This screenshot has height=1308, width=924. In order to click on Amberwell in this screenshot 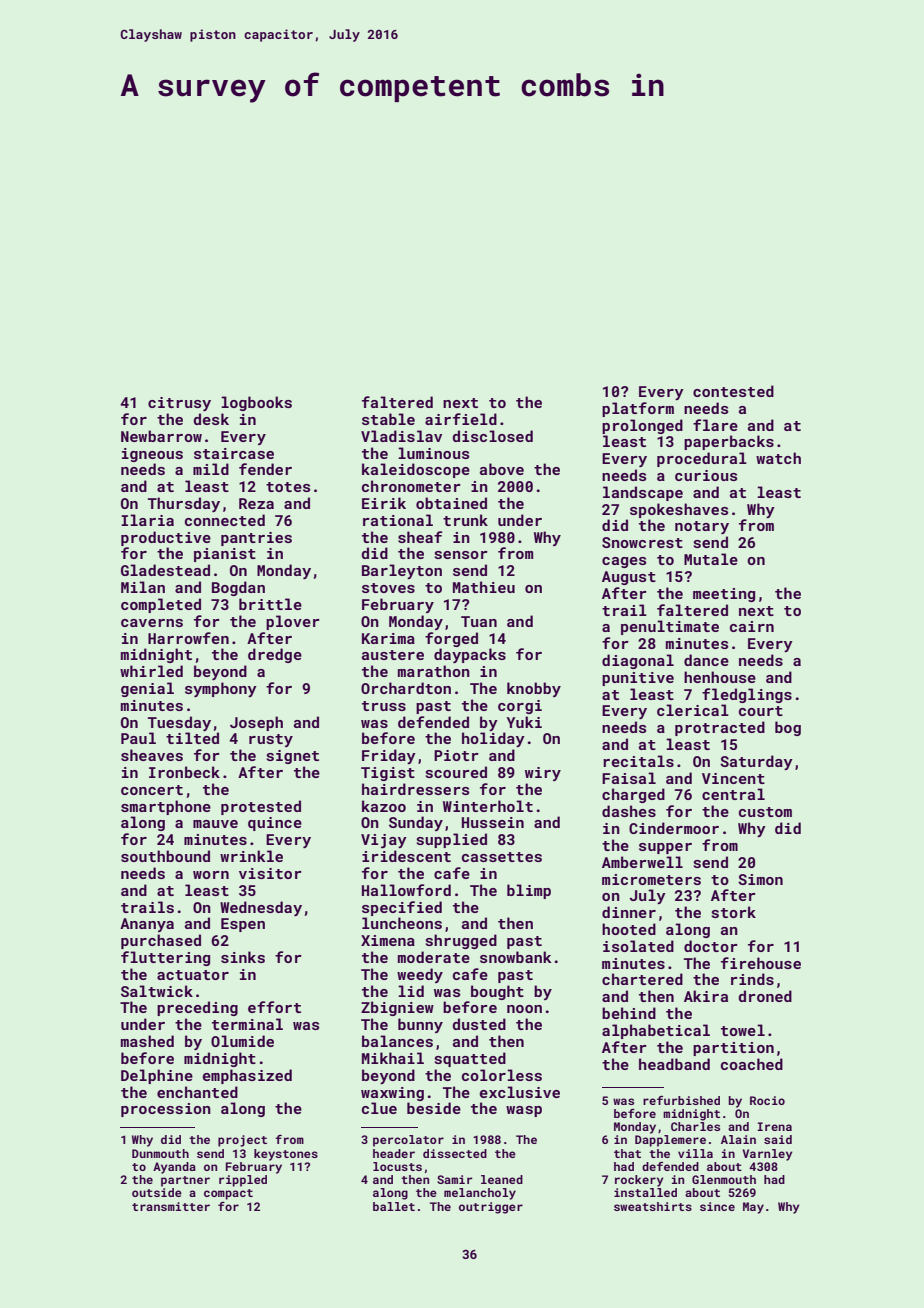, I will do `click(642, 862)`.
